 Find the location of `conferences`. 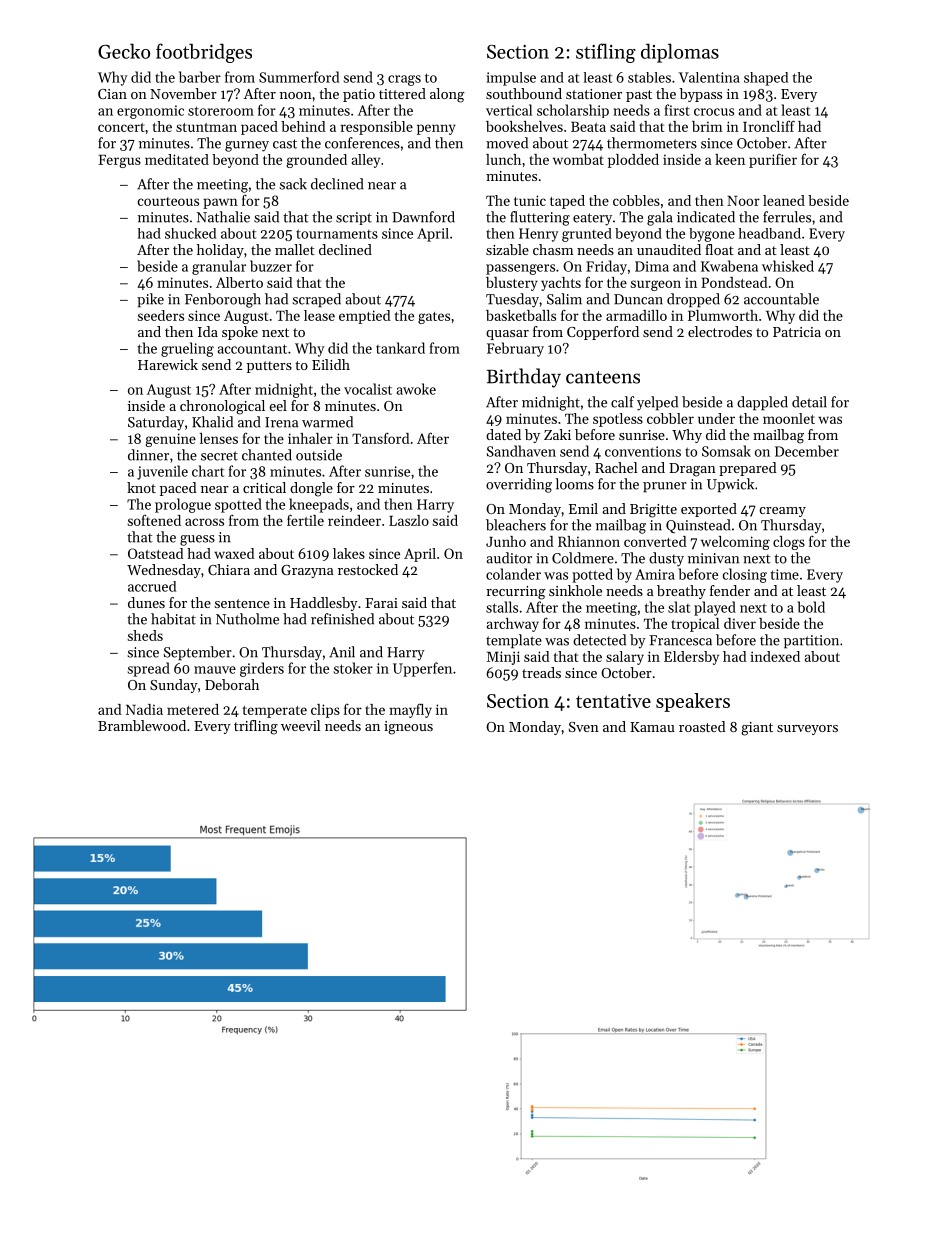

conferences is located at coordinates (362, 143).
